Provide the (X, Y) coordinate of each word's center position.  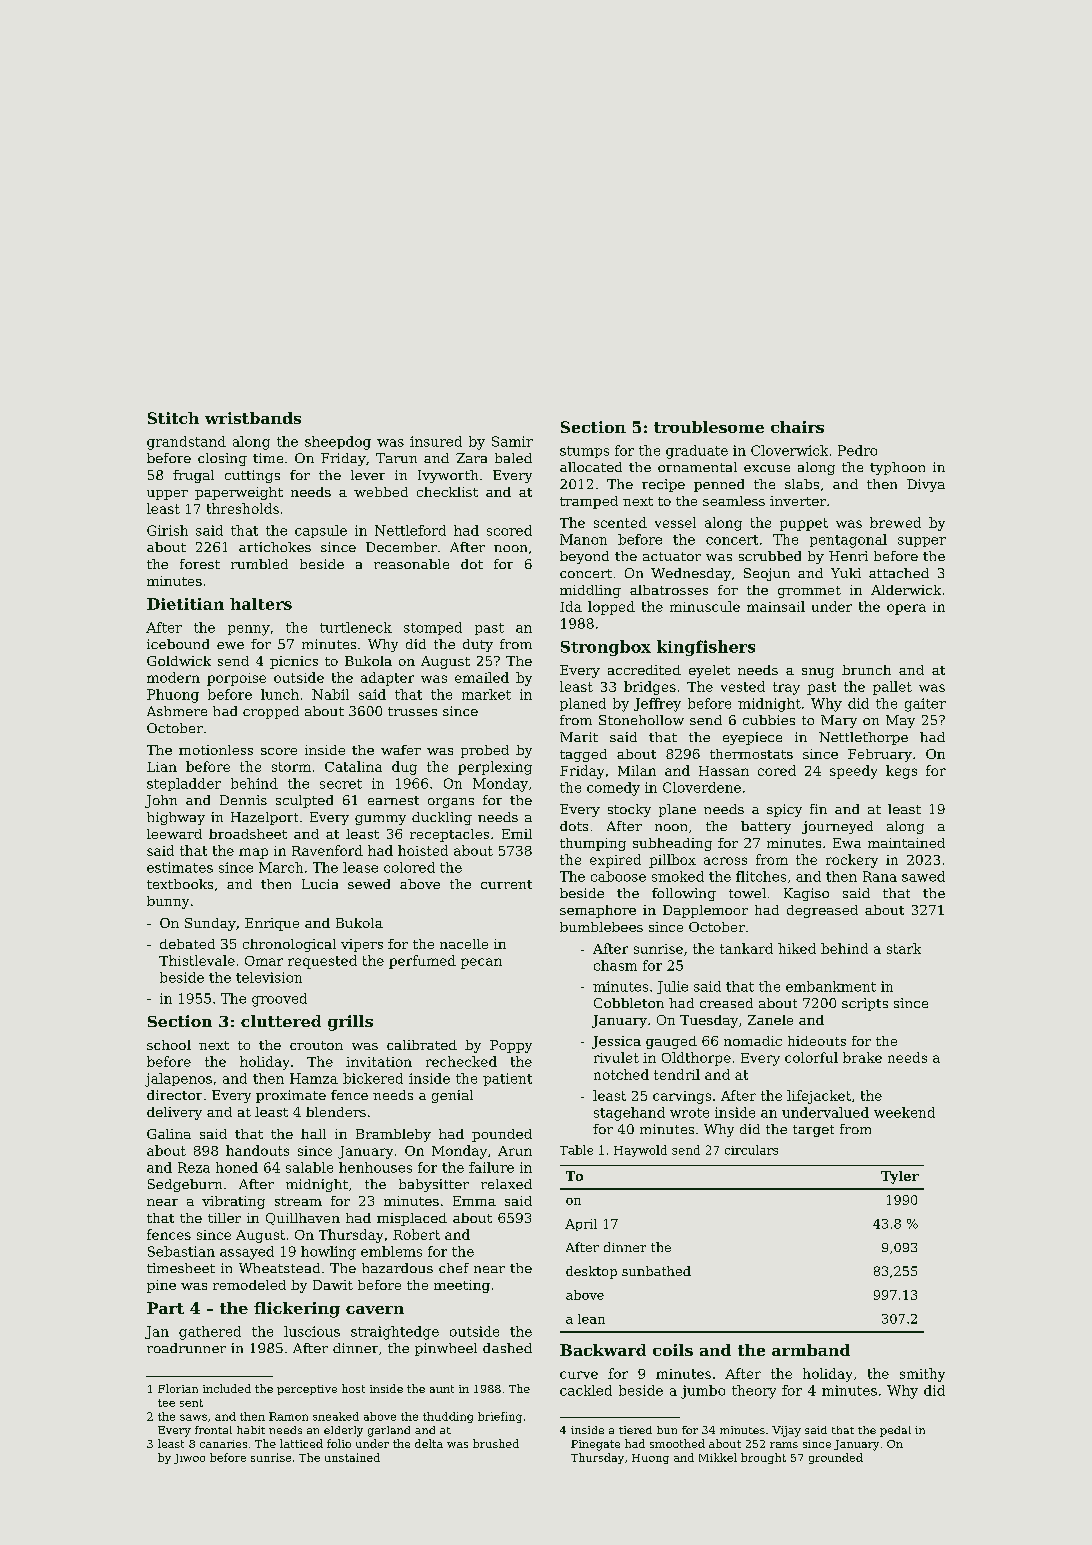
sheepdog (338, 443)
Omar (264, 961)
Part (165, 1308)
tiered (635, 1430)
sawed (923, 876)
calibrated (422, 1045)
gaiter (925, 705)
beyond (584, 557)
